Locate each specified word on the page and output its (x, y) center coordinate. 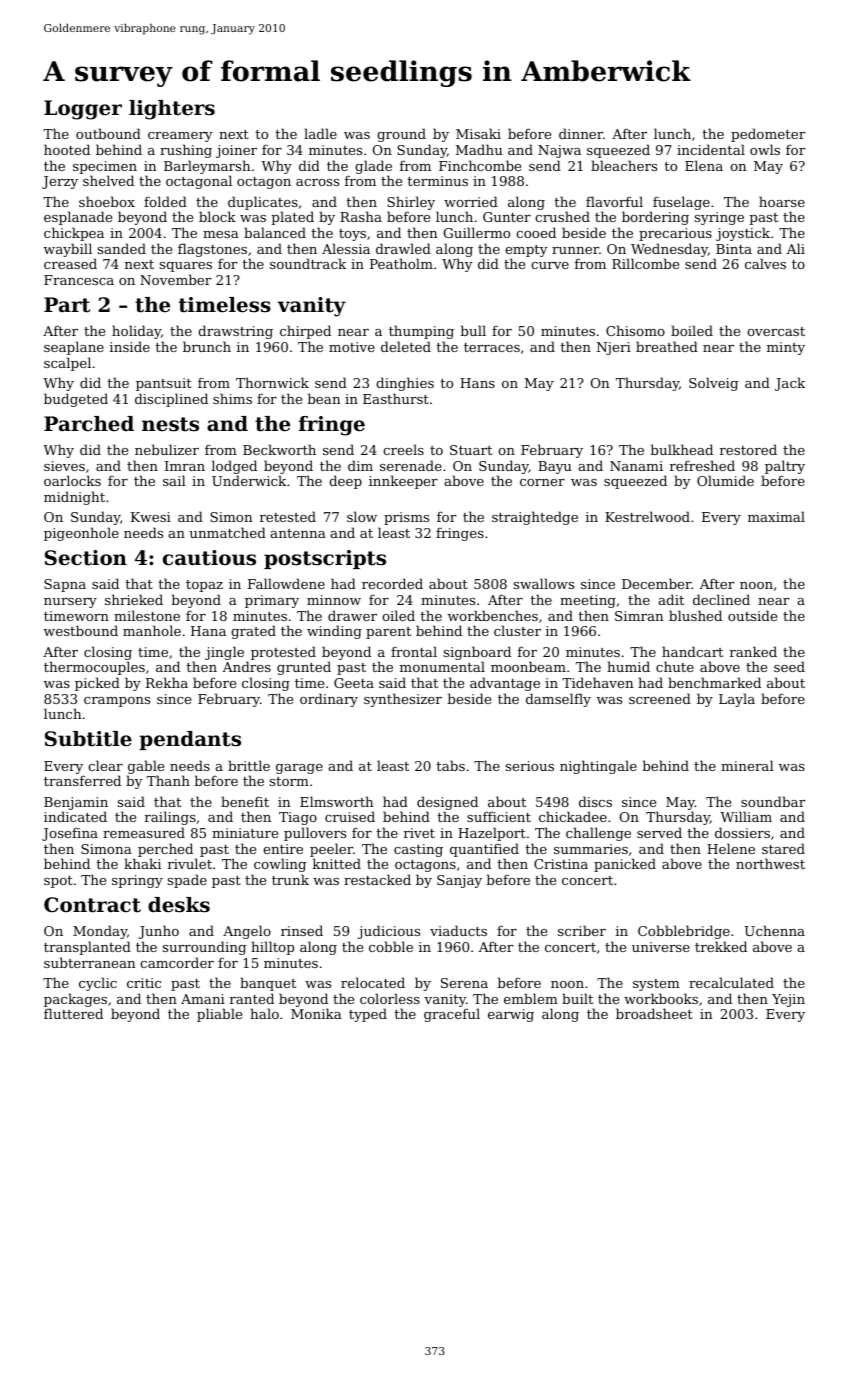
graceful (452, 1015)
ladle (320, 133)
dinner (581, 133)
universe (661, 947)
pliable (219, 1015)
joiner (236, 151)
